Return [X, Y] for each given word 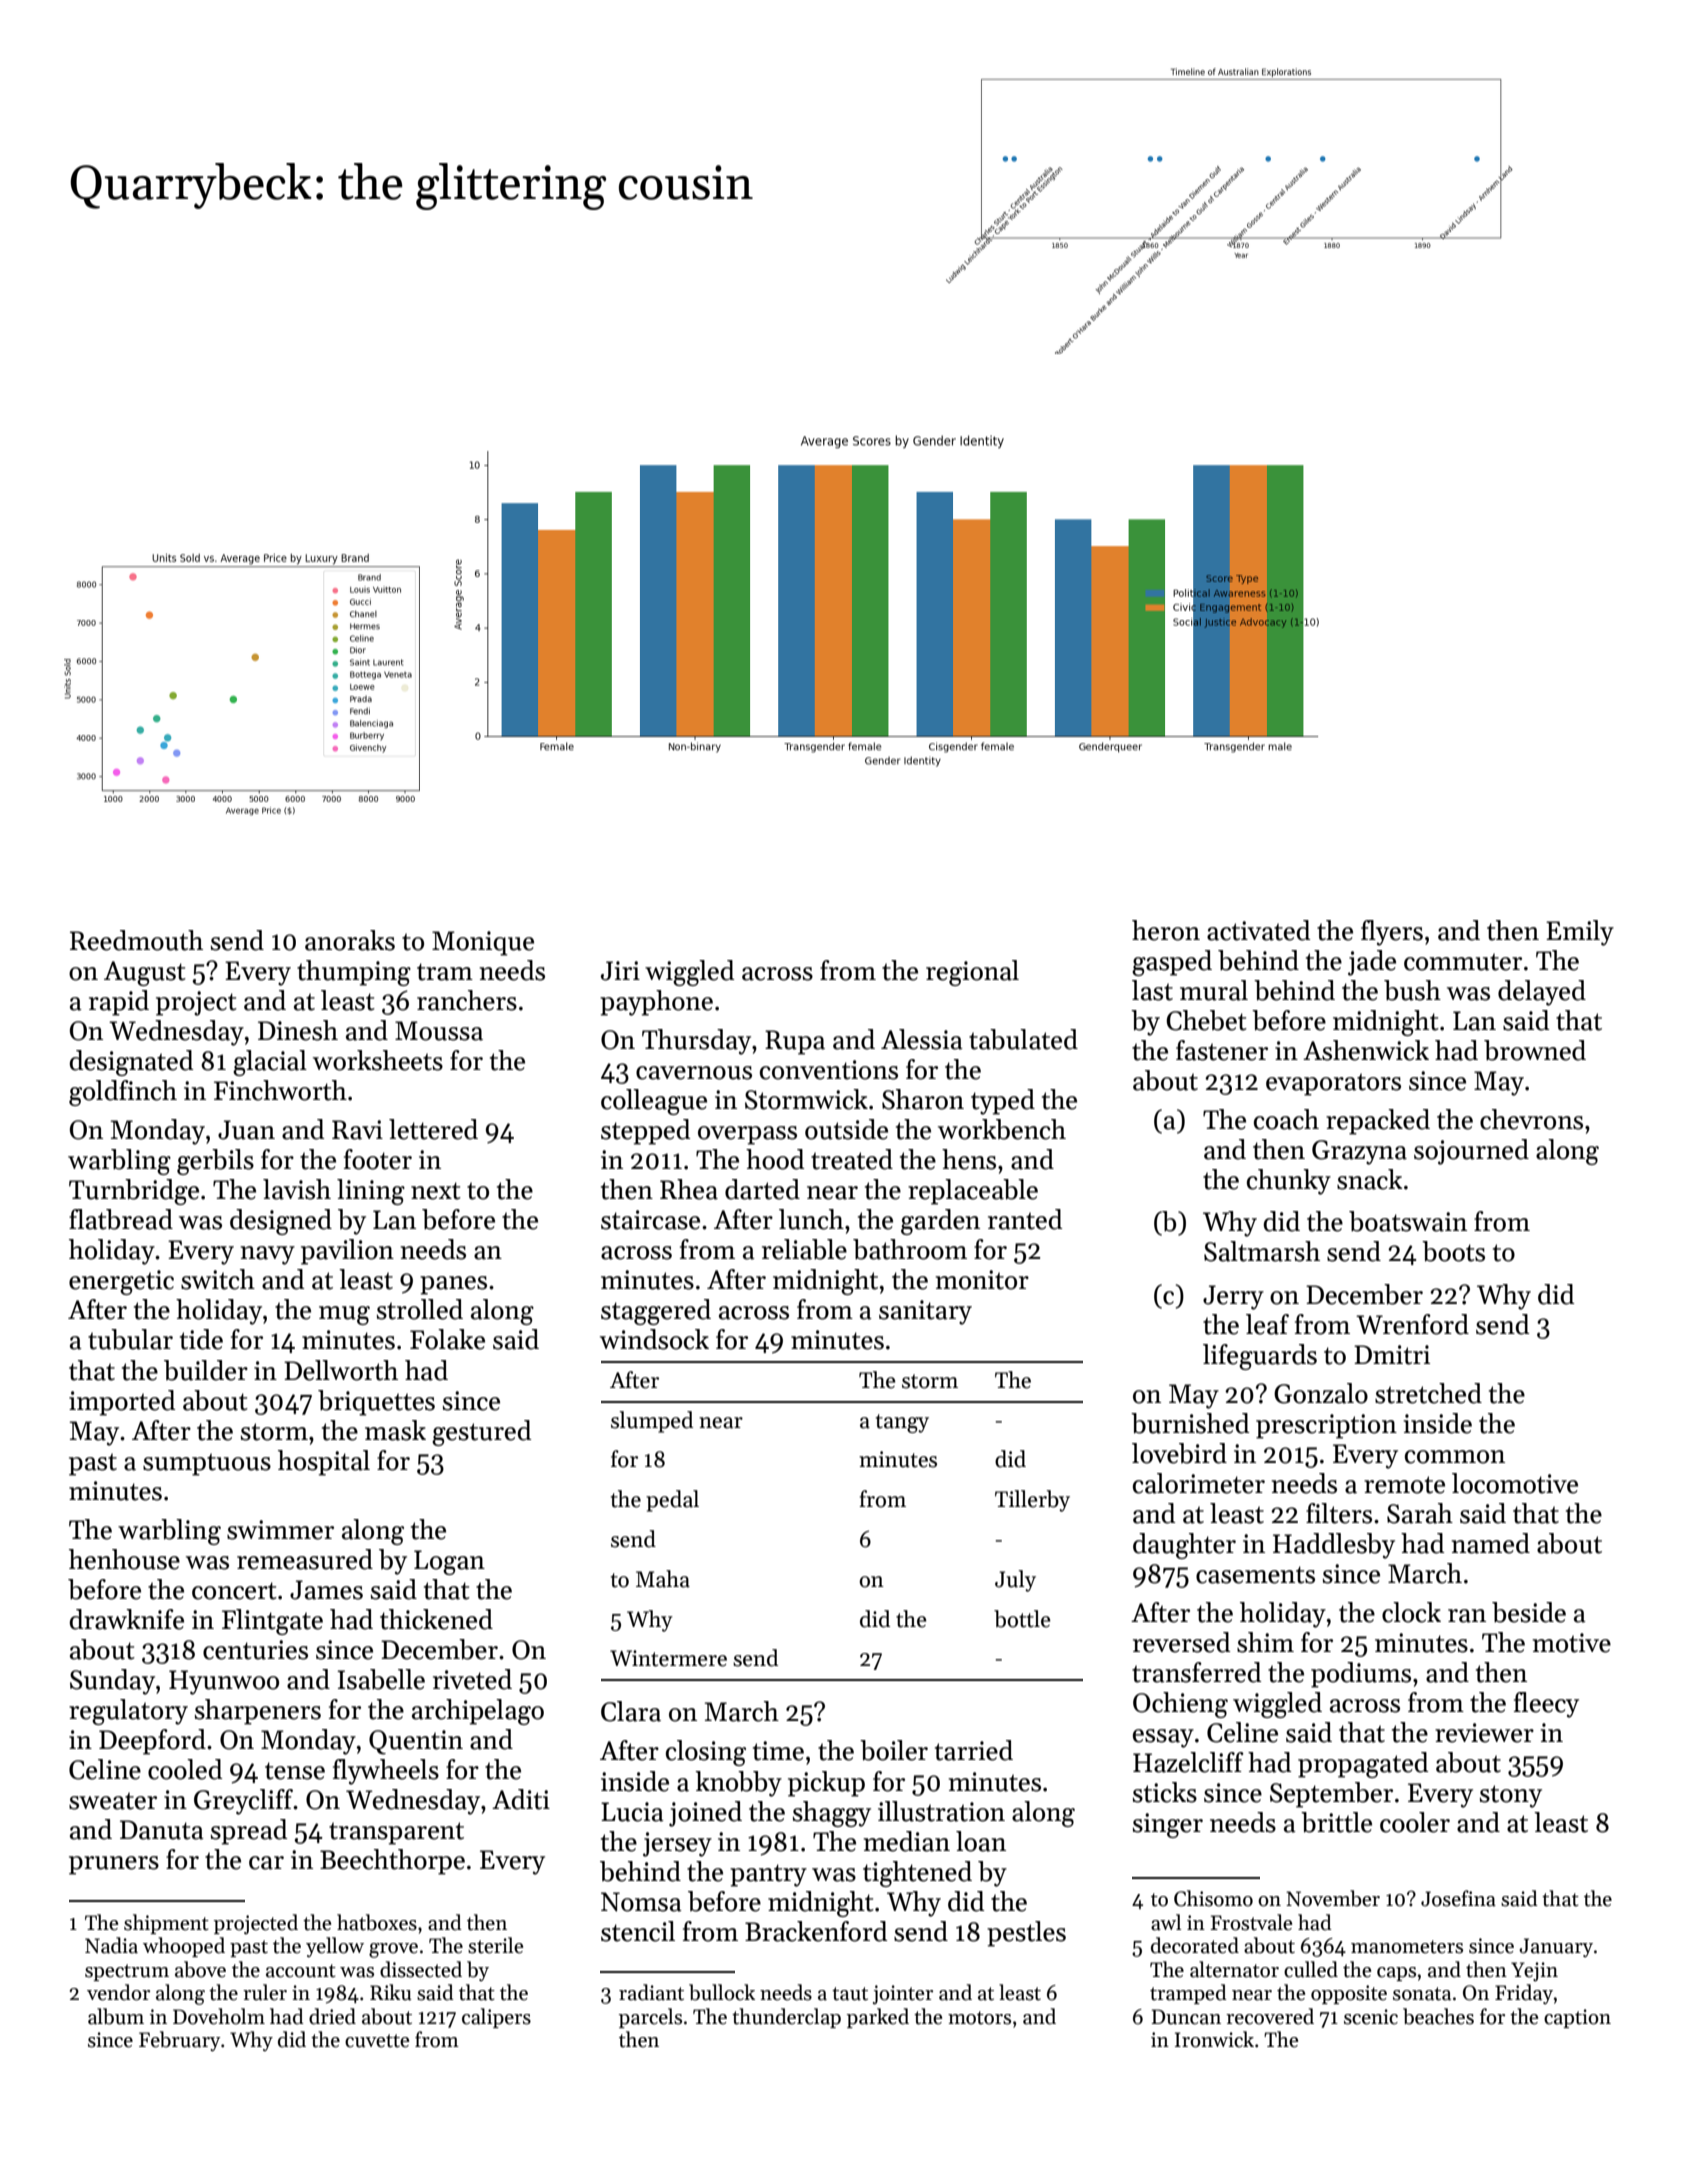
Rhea [689, 1189]
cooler [1415, 1822]
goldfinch [123, 1093]
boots [1453, 1251]
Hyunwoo [224, 1682]
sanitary [925, 1312]
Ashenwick [1366, 1050]
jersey [677, 1844]
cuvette [377, 2041]
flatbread [121, 1219]
